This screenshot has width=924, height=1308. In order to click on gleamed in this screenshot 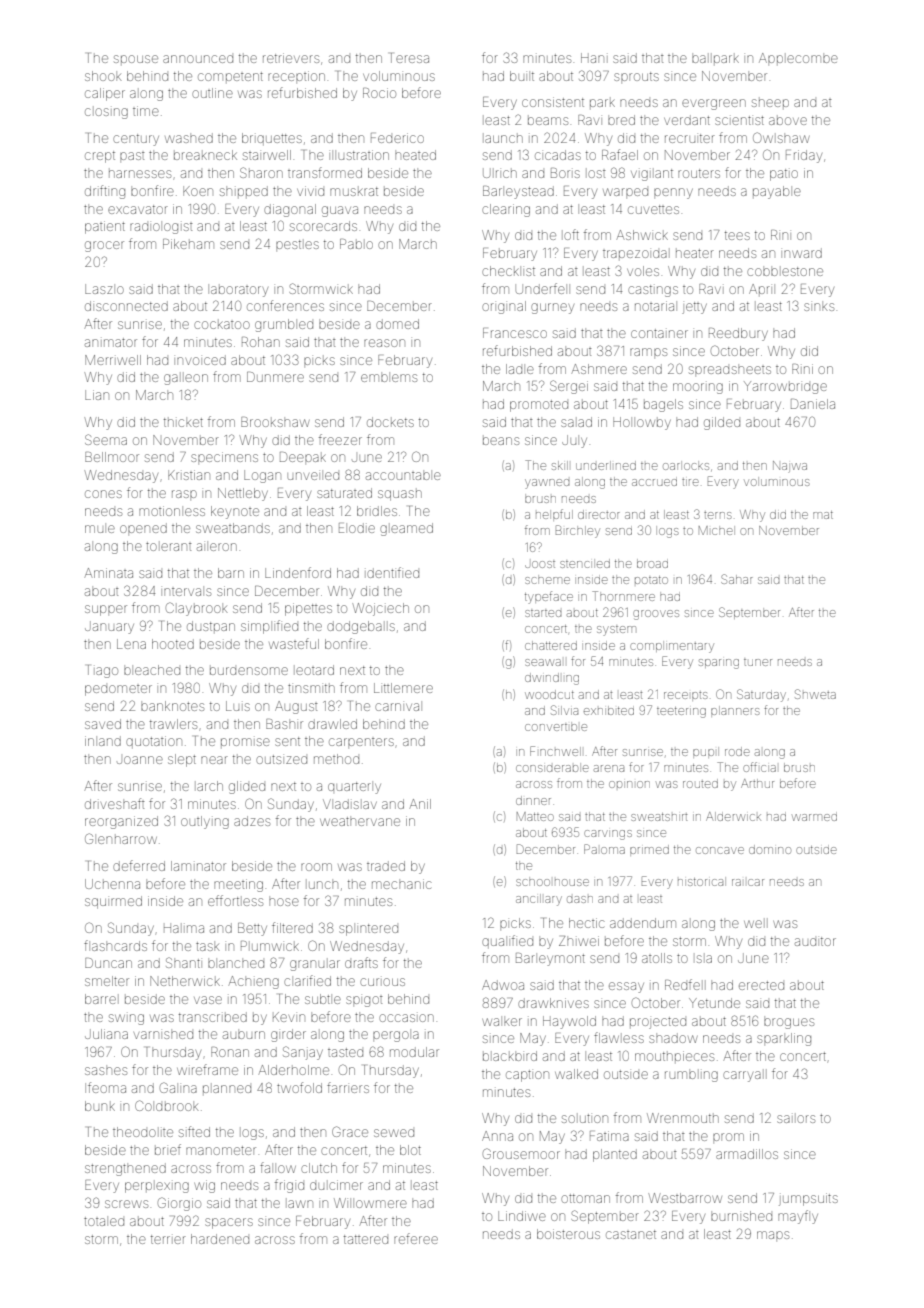, I will do `click(406, 529)`.
